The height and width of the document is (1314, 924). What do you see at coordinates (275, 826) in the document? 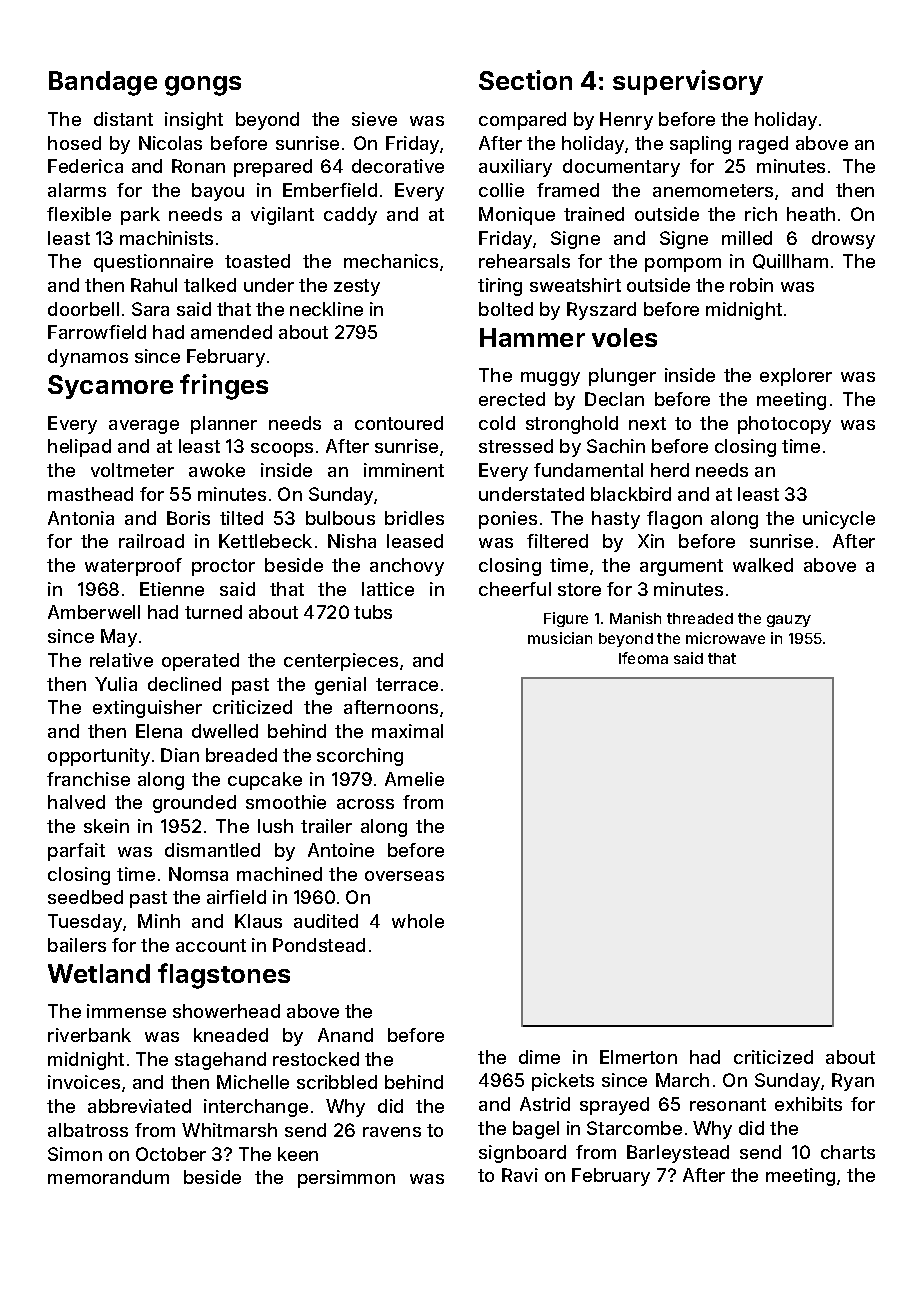
I see `lush` at bounding box center [275, 826].
